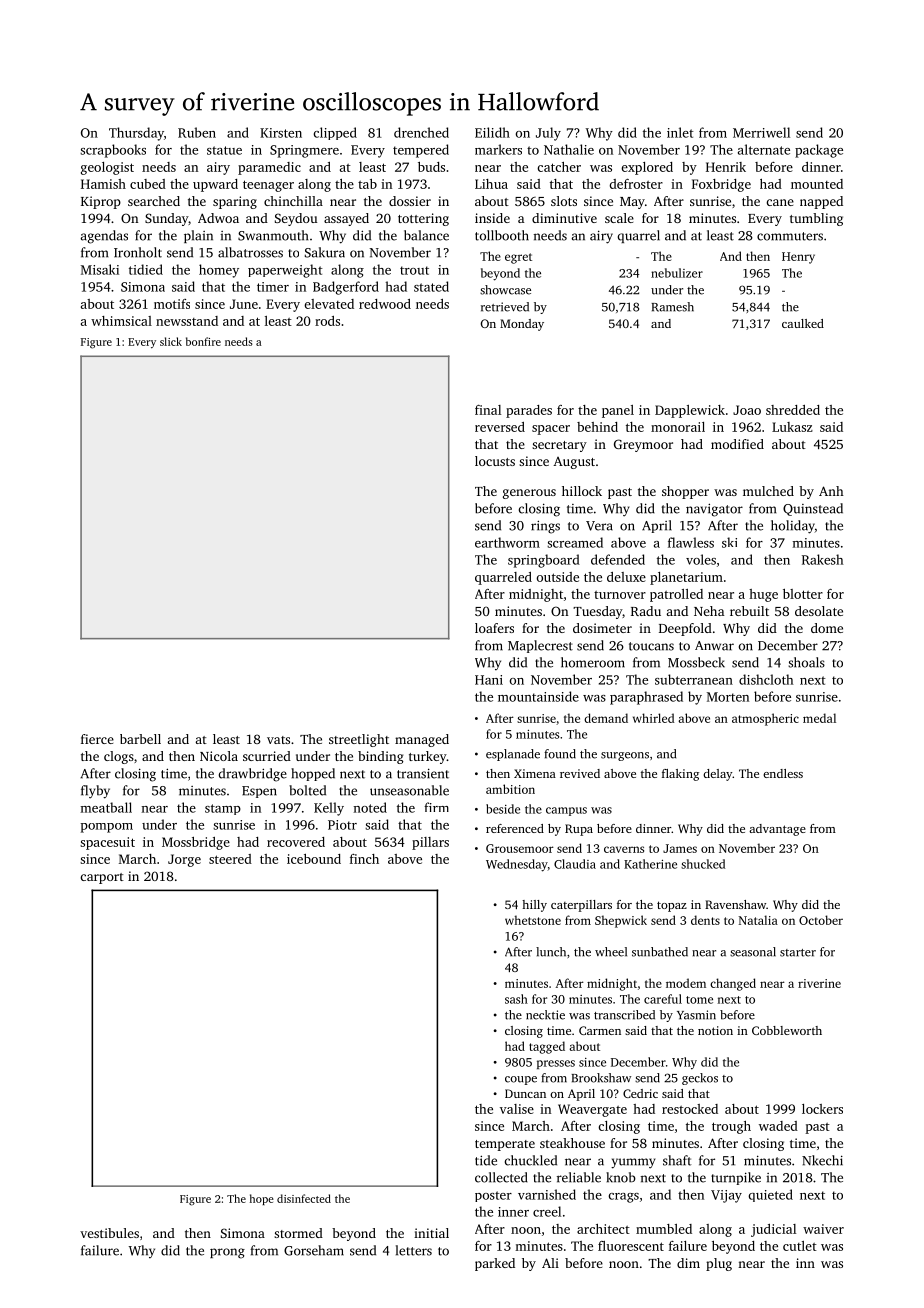  Describe the element at coordinates (262, 1199) in the document. I see `hope` at that location.
